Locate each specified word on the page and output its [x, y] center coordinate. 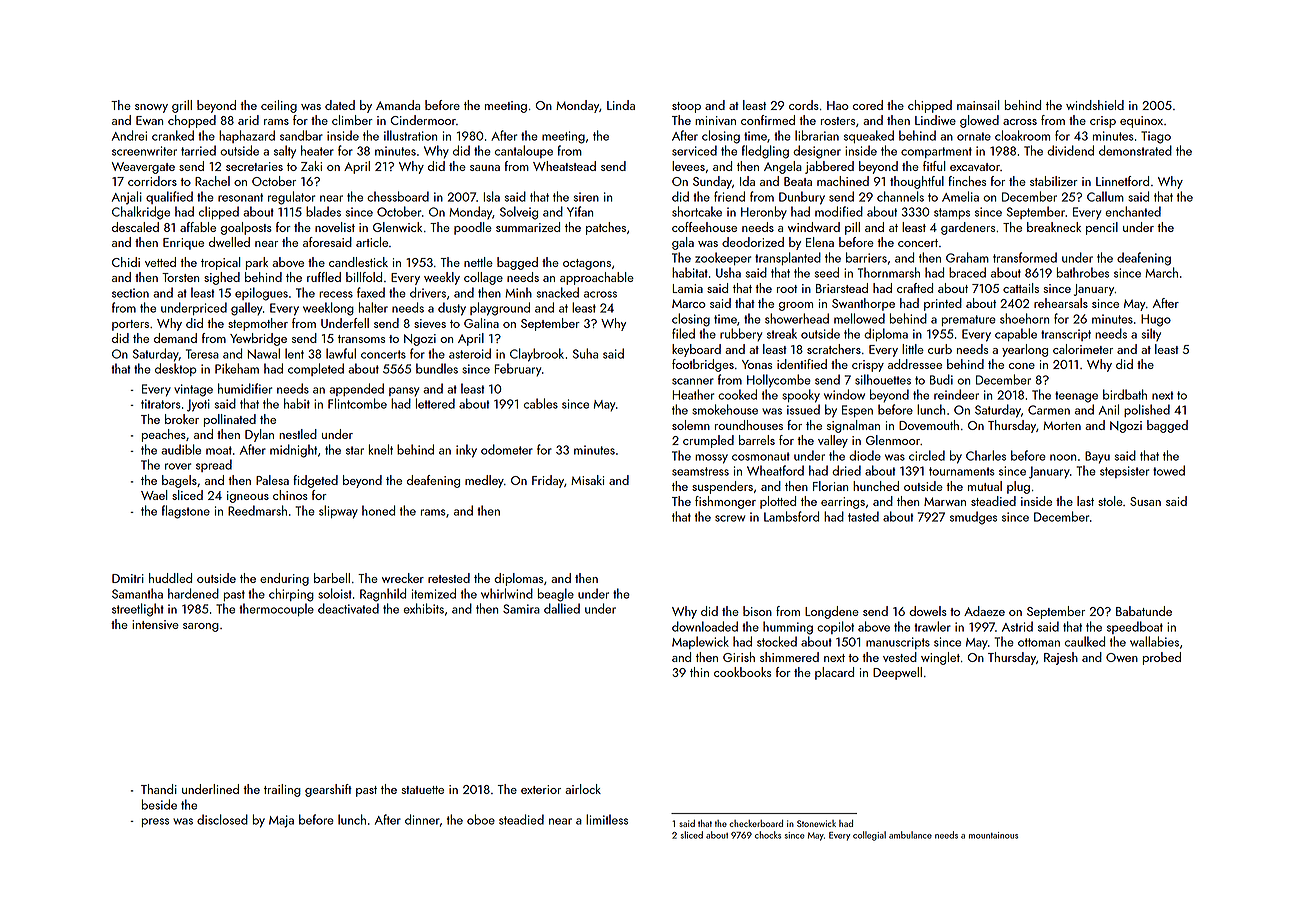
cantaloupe [524, 151]
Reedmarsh [257, 510]
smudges [973, 518]
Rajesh [1061, 658]
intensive [155, 624]
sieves [430, 323]
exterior [541, 789]
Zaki [311, 166]
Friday [548, 481]
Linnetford [1122, 181]
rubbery [741, 334]
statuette [422, 790]
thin [699, 672]
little [913, 349]
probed [1162, 658]
